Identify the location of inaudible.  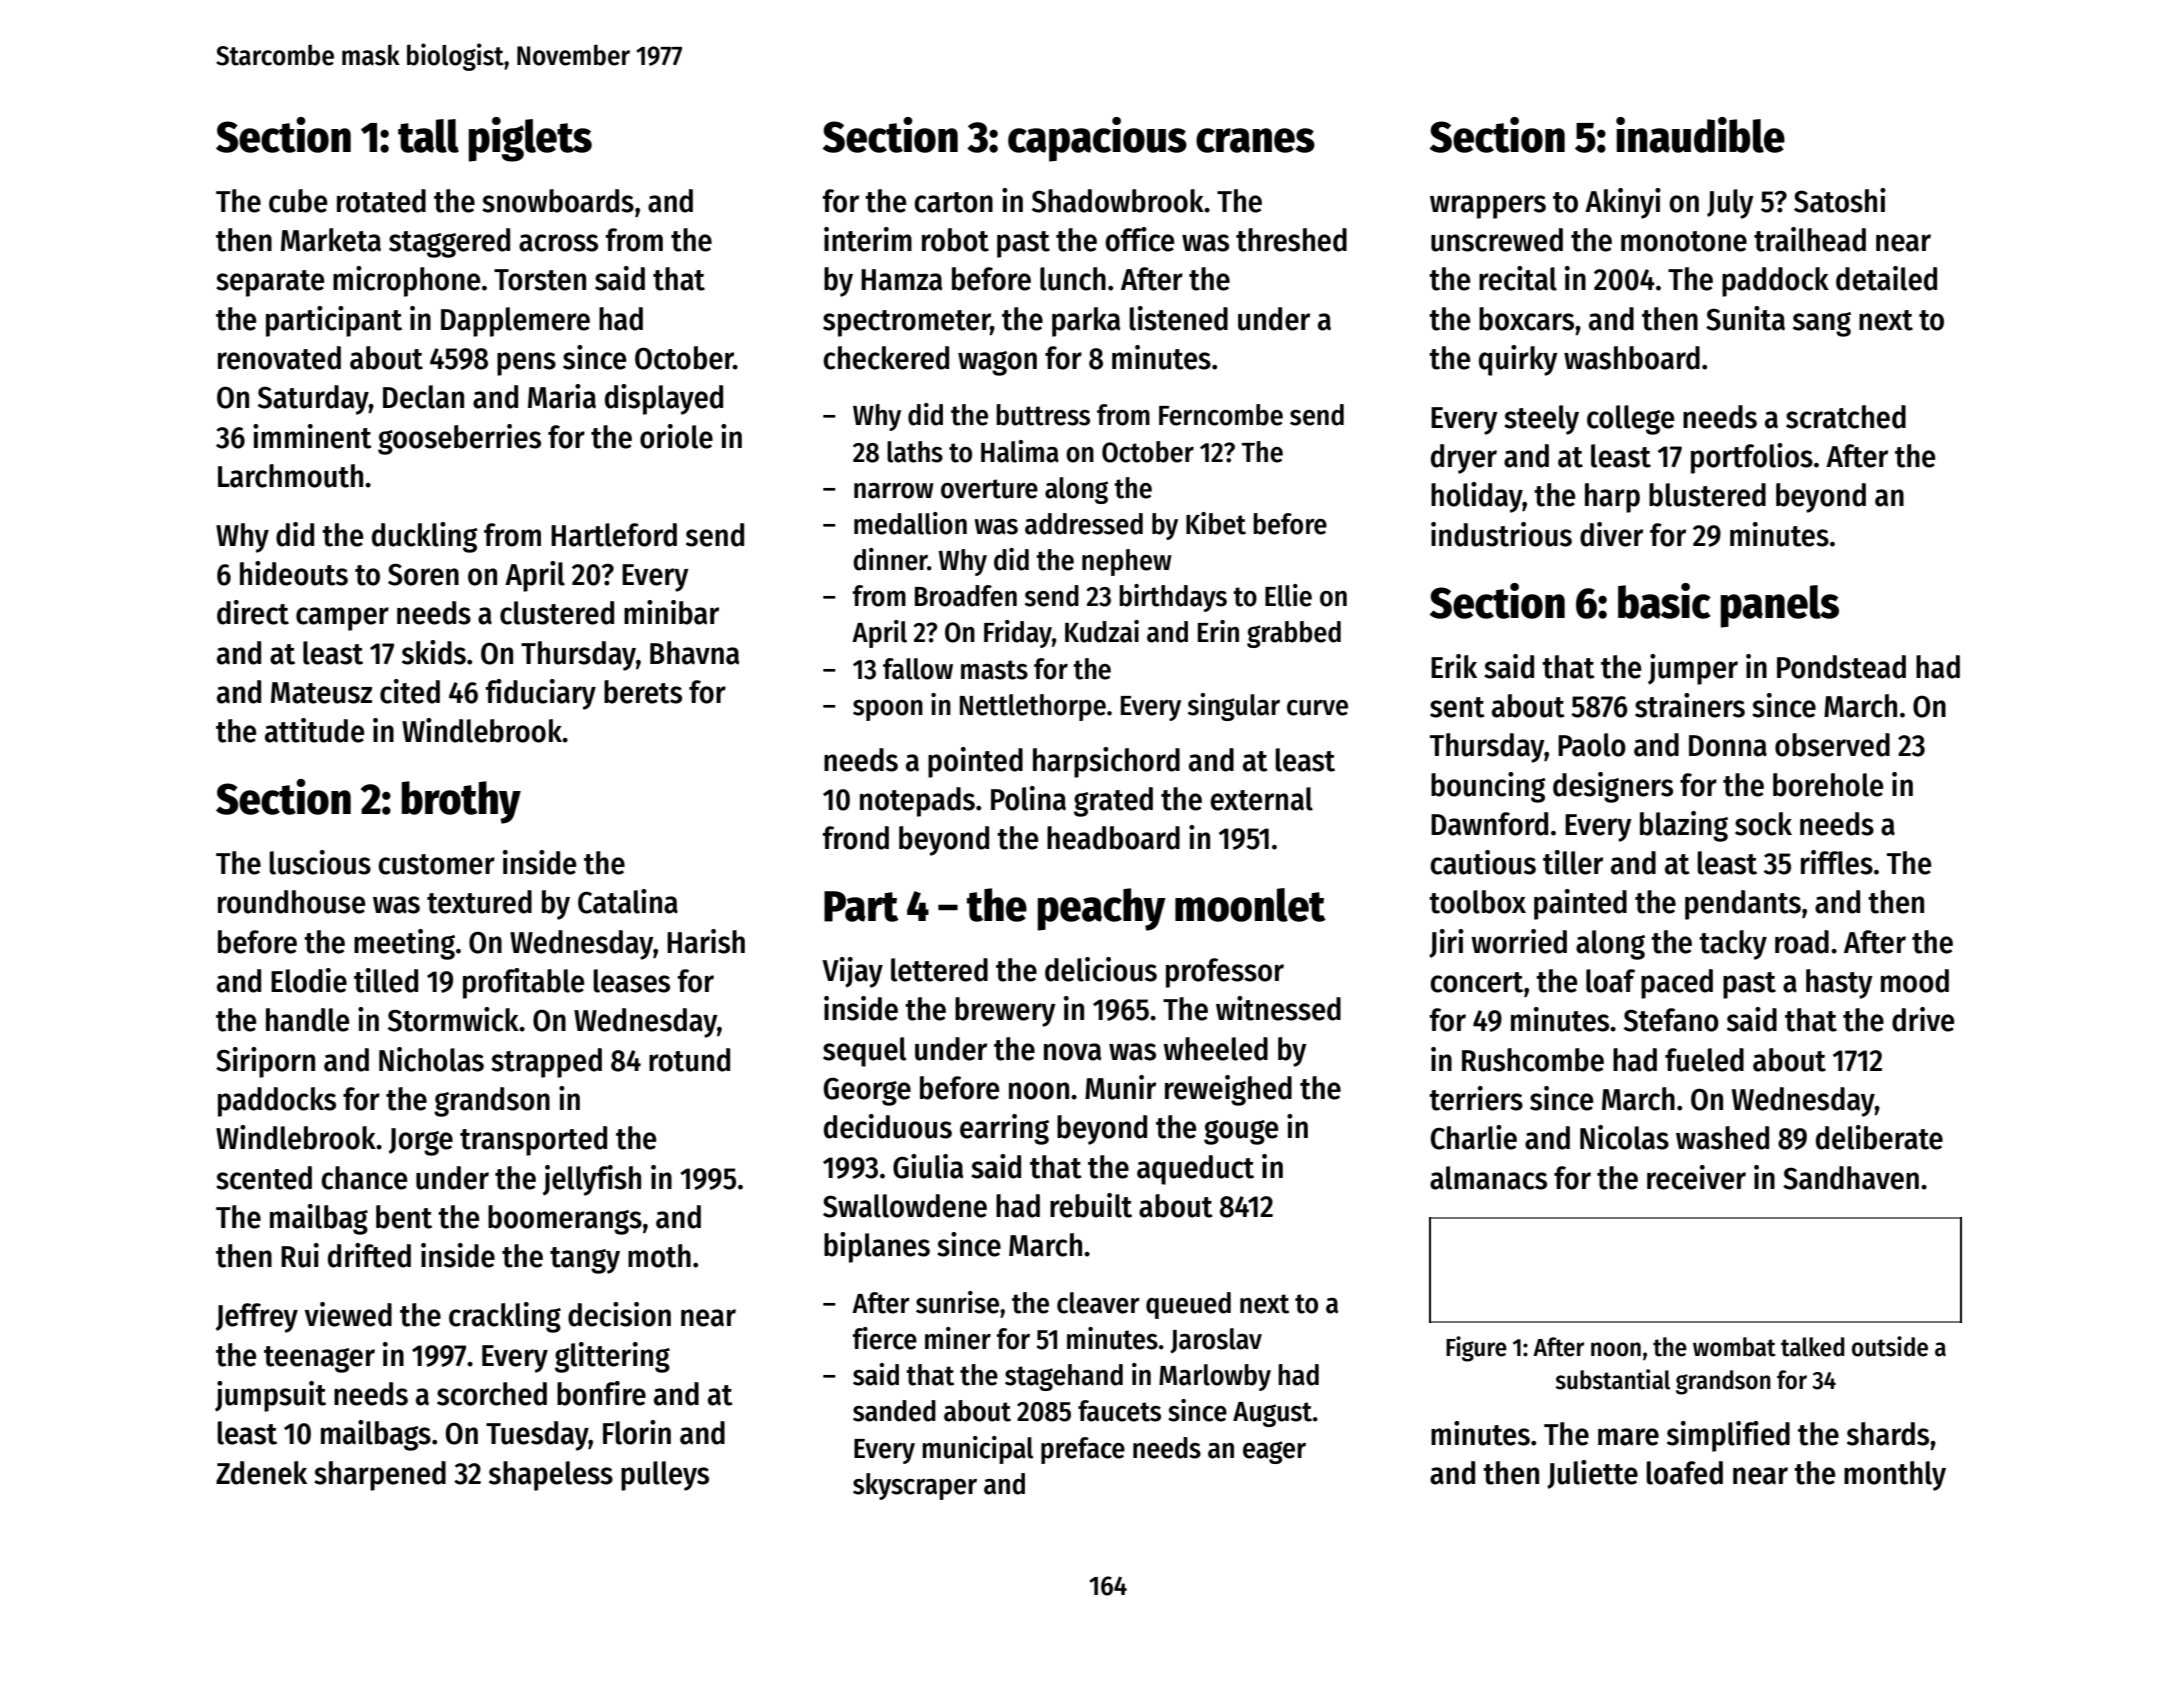
(1700, 135).
